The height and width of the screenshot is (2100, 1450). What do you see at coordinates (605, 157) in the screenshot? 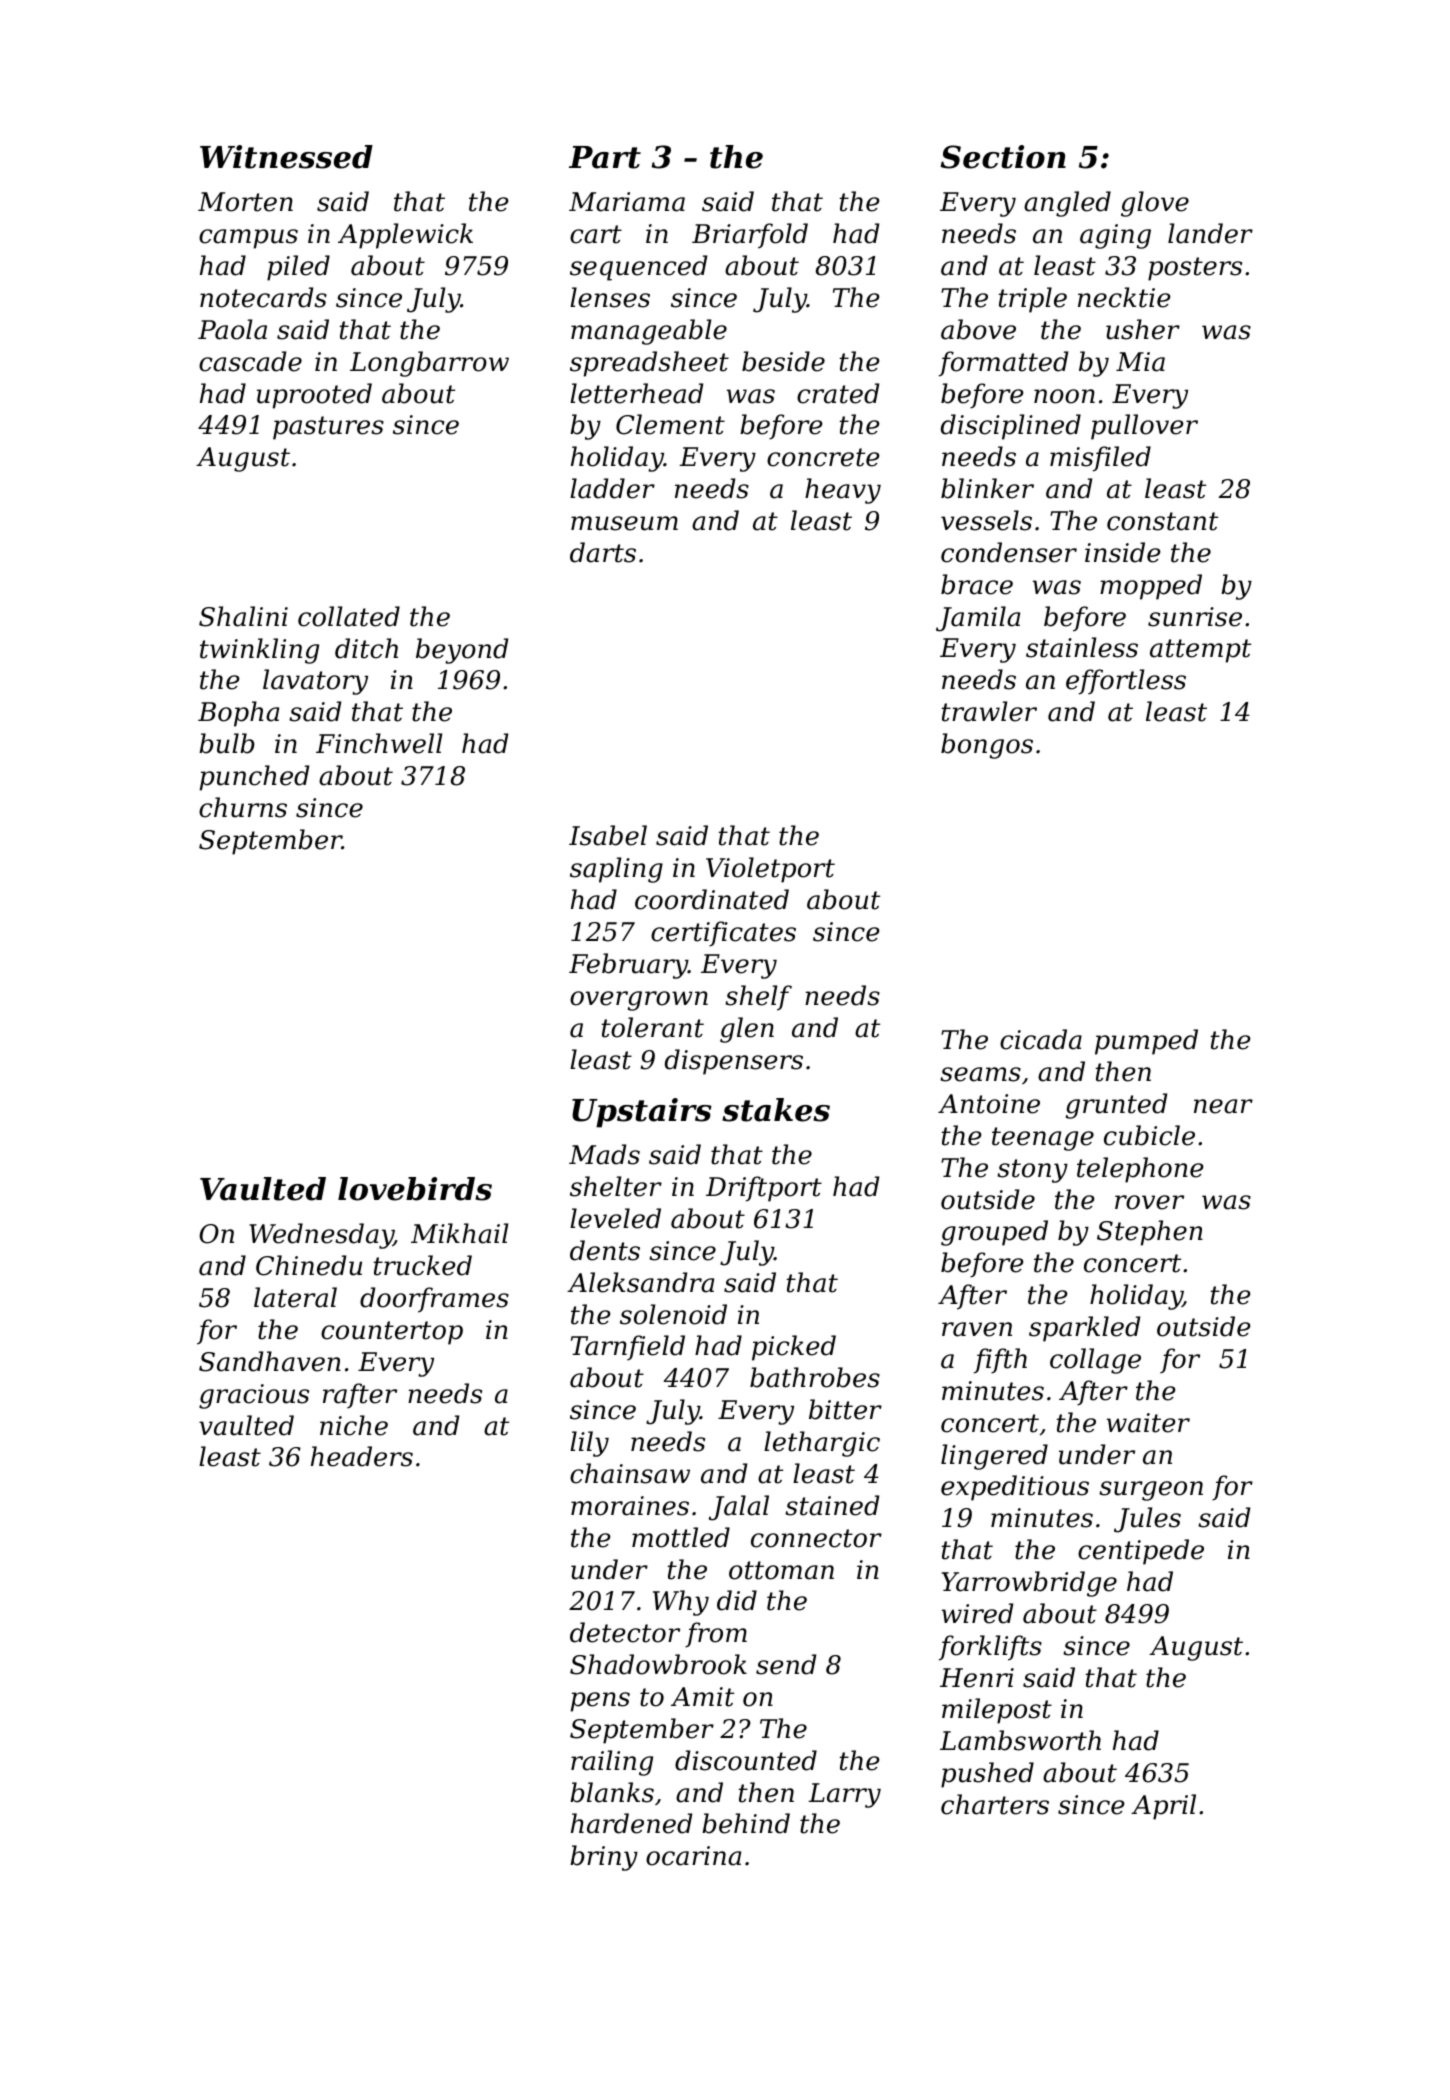
I see `Part` at bounding box center [605, 157].
